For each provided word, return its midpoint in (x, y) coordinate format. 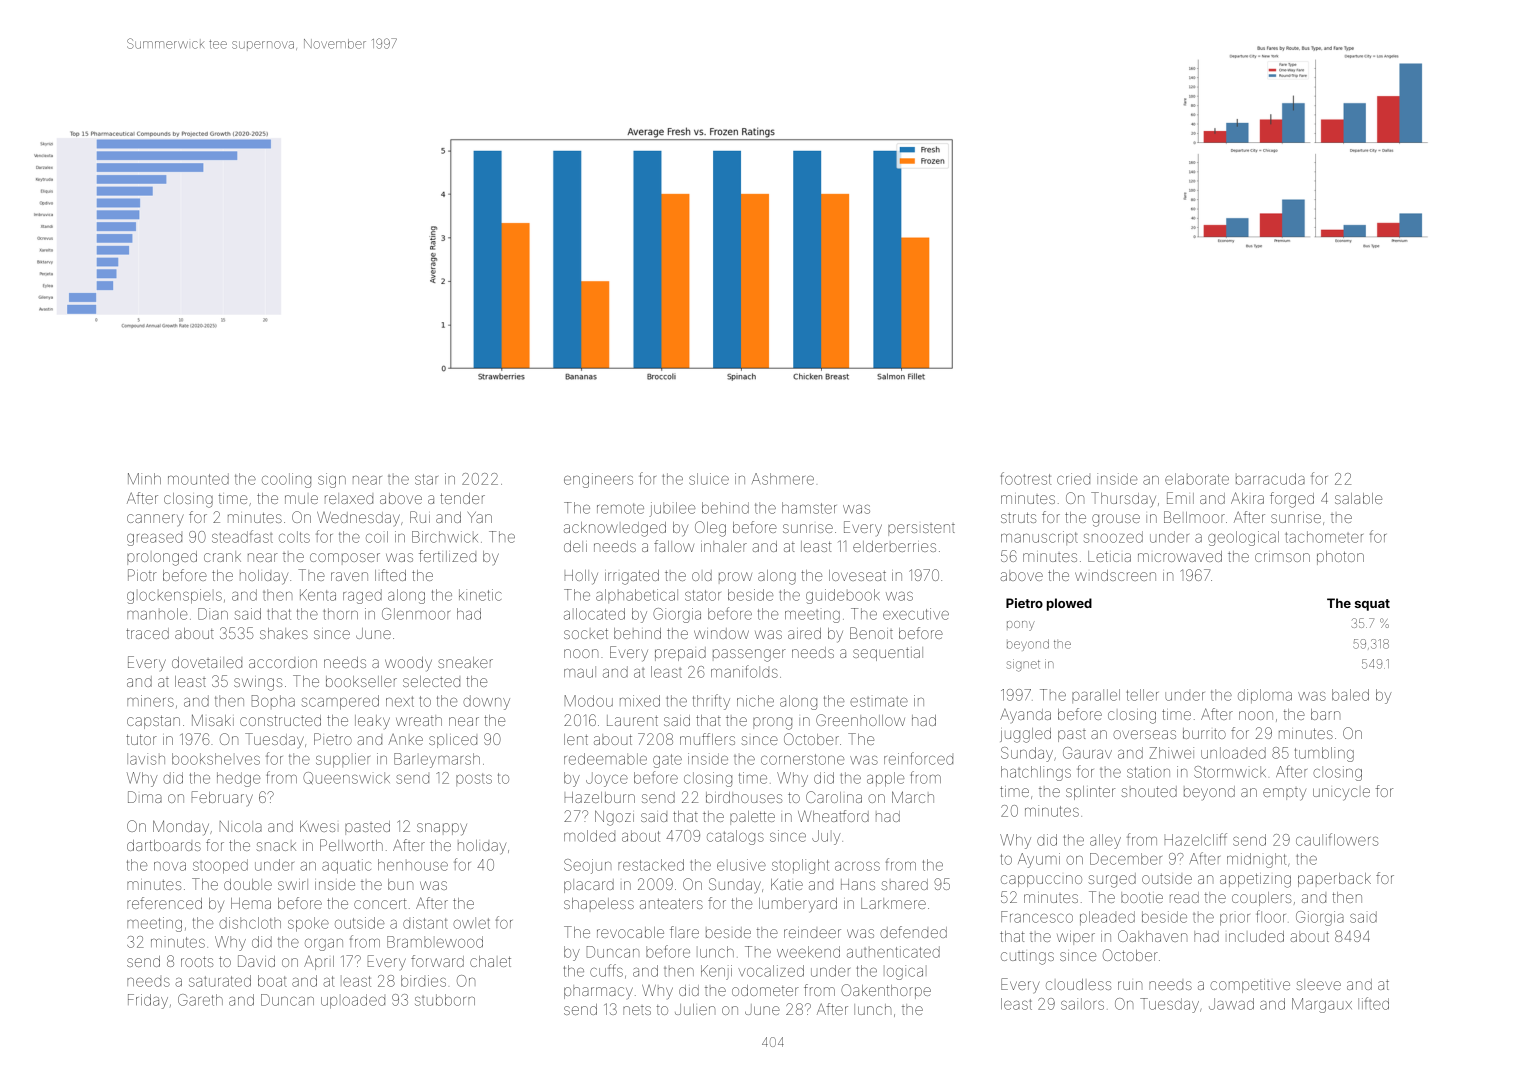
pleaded (1107, 918)
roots (197, 961)
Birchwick (445, 537)
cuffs (606, 970)
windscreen (1115, 575)
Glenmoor (416, 614)
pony (1021, 626)
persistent (921, 530)
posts (474, 779)
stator (703, 595)
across (857, 866)
